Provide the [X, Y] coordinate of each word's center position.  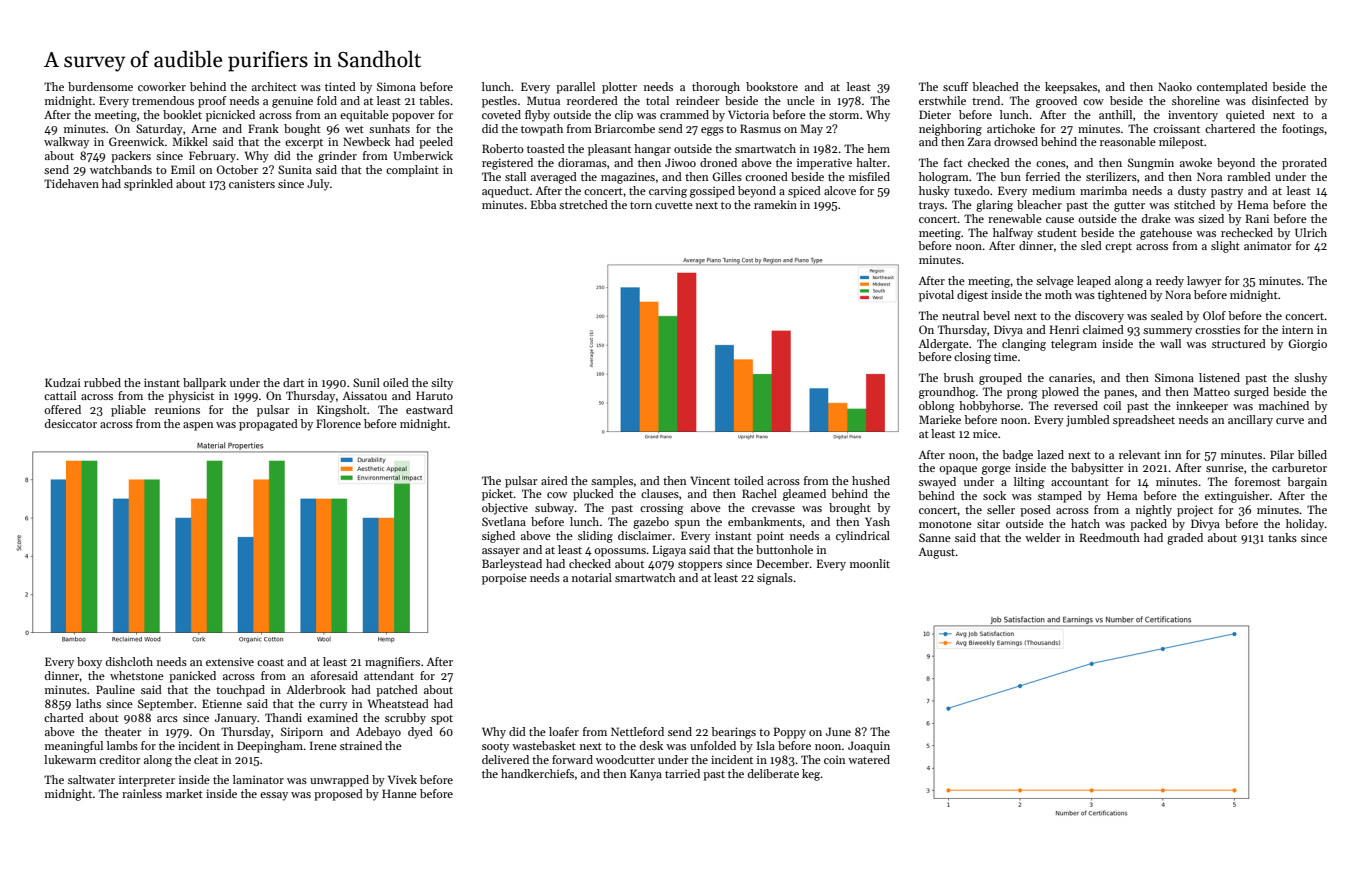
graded [1185, 539]
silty [442, 384]
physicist [191, 397]
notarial [592, 577]
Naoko [1175, 86]
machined [1284, 405]
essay [274, 796]
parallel [575, 88]
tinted [340, 86]
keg [811, 775]
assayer [501, 552]
